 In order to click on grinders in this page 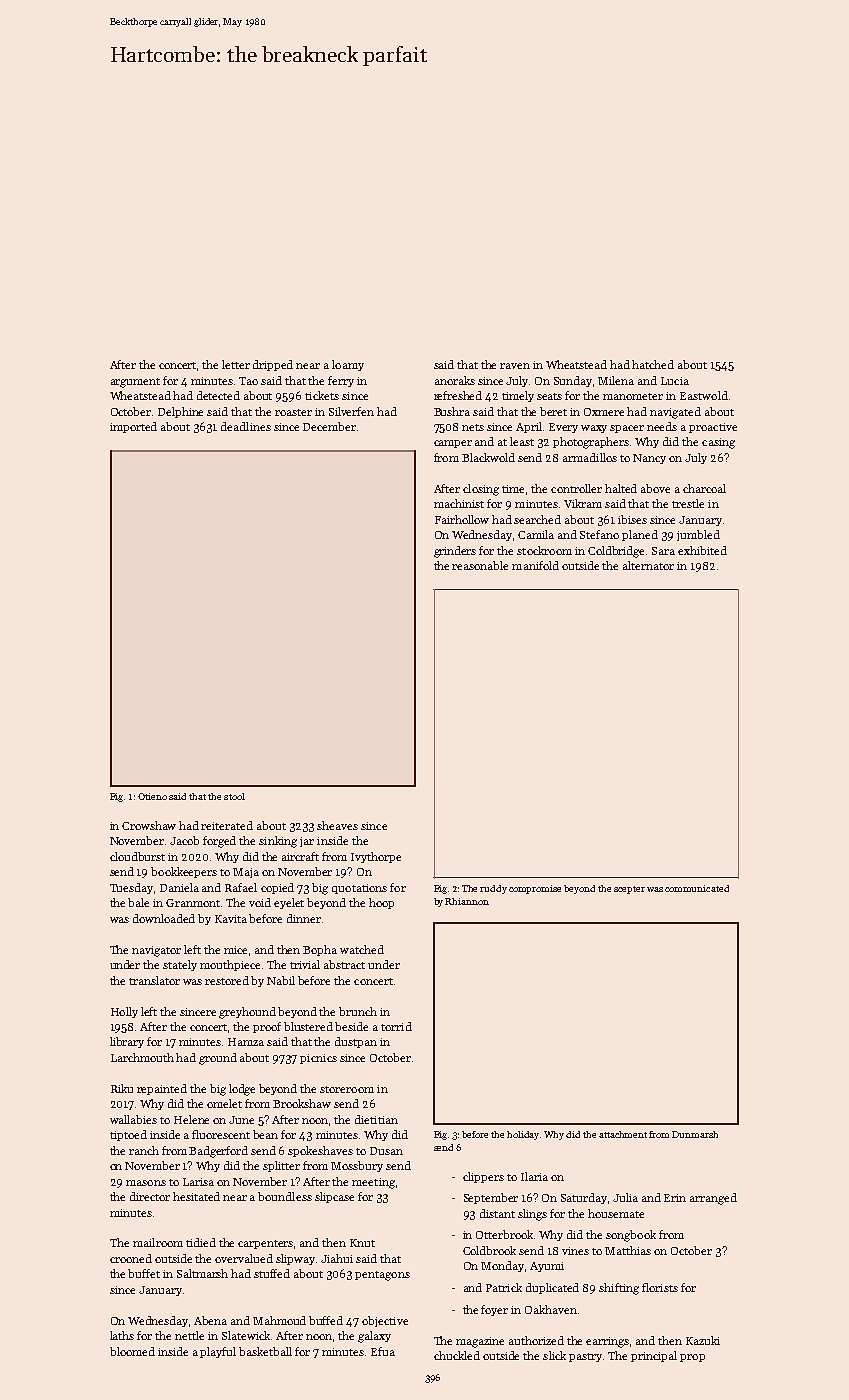, I will do `click(455, 552)`.
